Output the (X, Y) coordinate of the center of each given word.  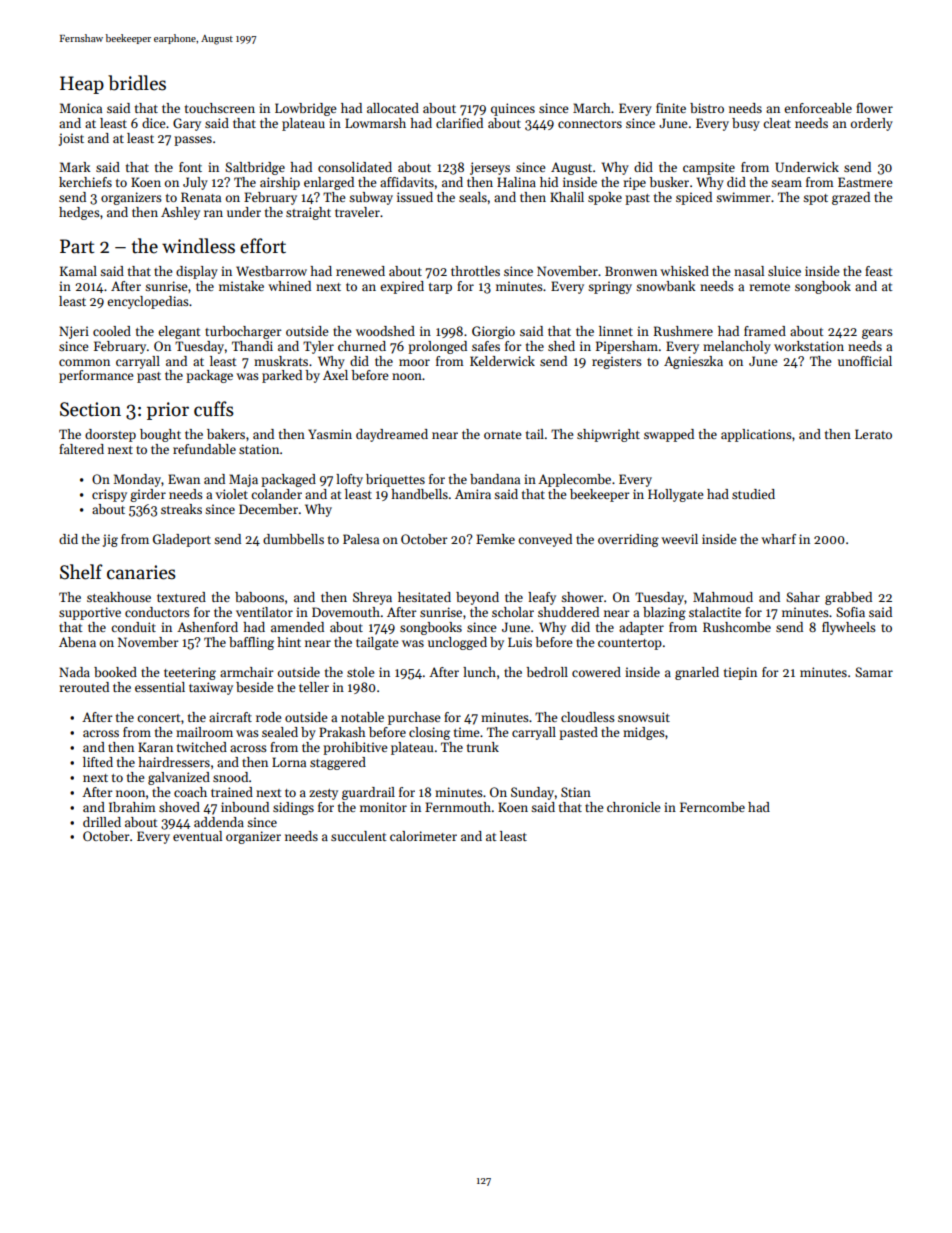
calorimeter (423, 836)
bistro (707, 108)
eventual (197, 836)
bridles (137, 83)
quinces (513, 109)
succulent (359, 836)
